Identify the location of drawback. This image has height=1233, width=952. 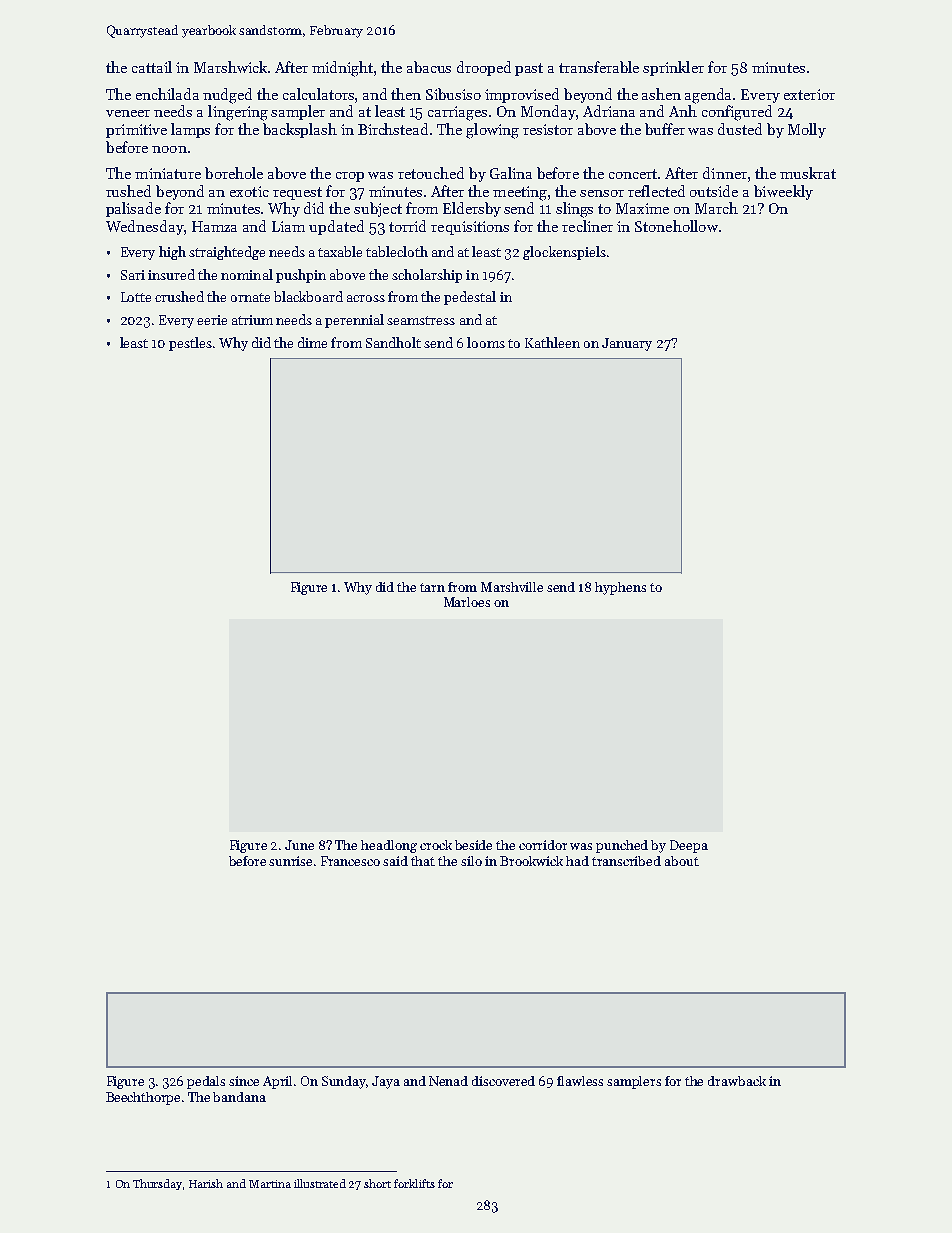
(737, 1081).
